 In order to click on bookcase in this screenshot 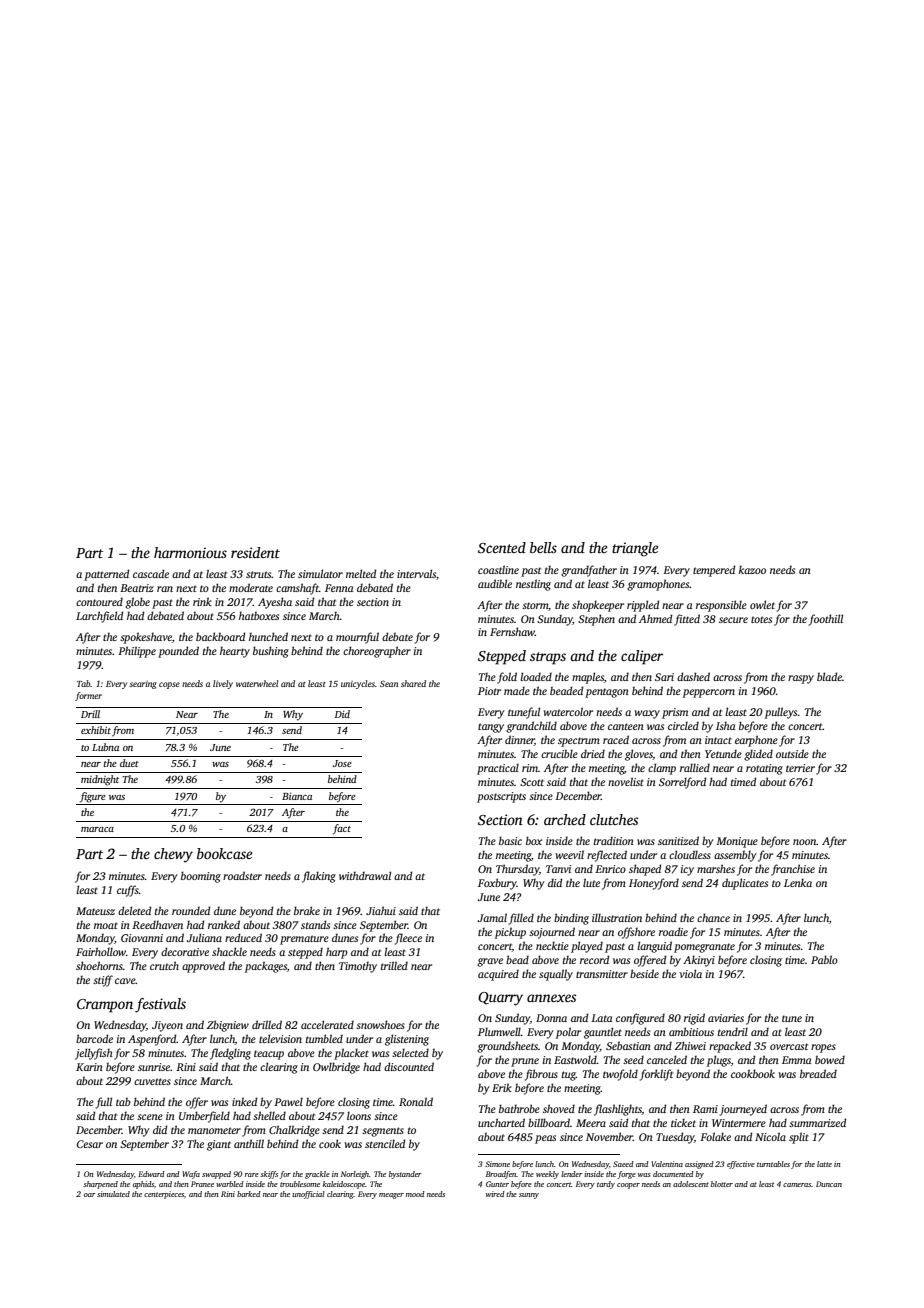, I will do `click(224, 853)`.
